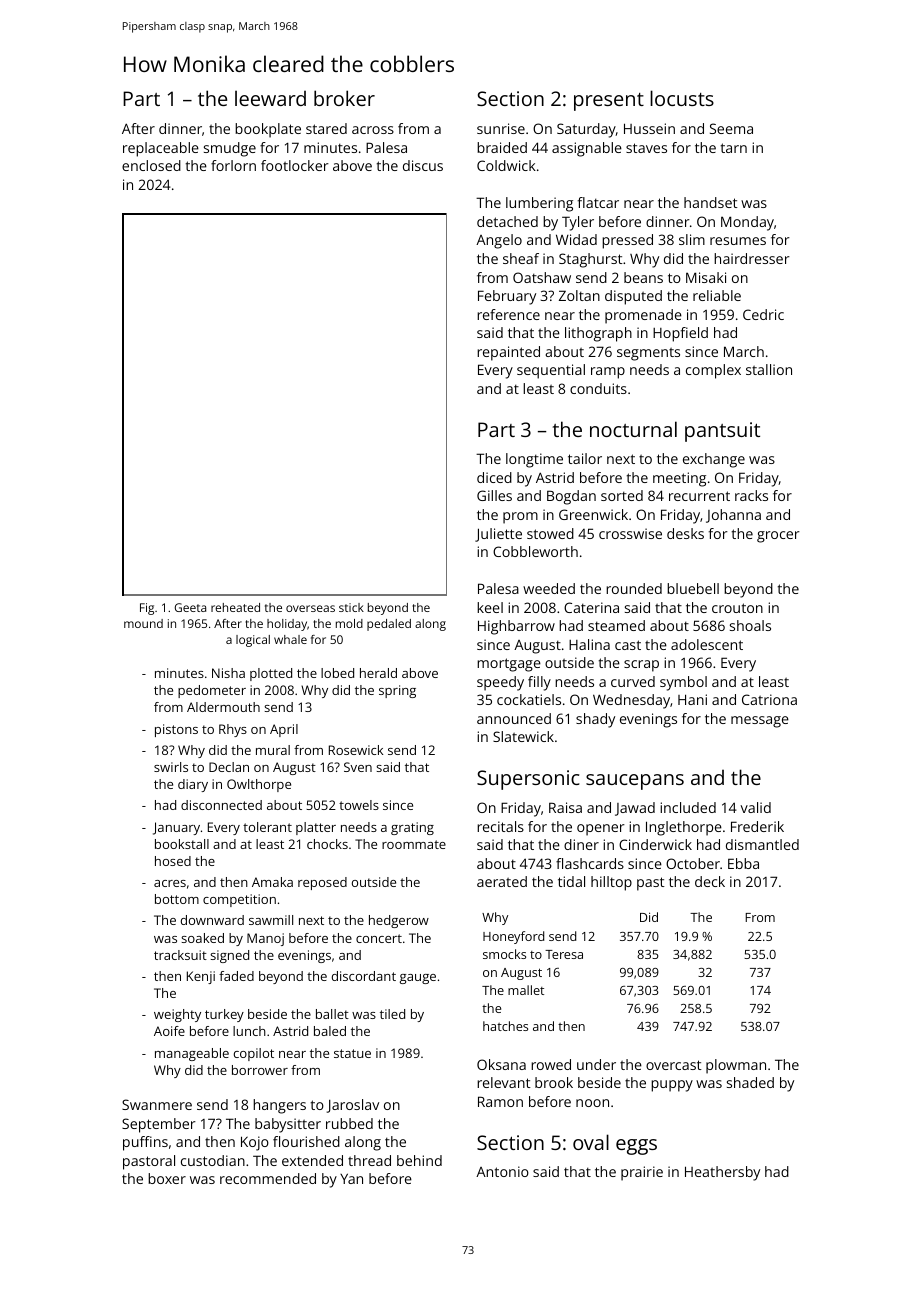 This image has height=1314, width=924. Describe the element at coordinates (737, 608) in the image. I see `crouton` at that location.
